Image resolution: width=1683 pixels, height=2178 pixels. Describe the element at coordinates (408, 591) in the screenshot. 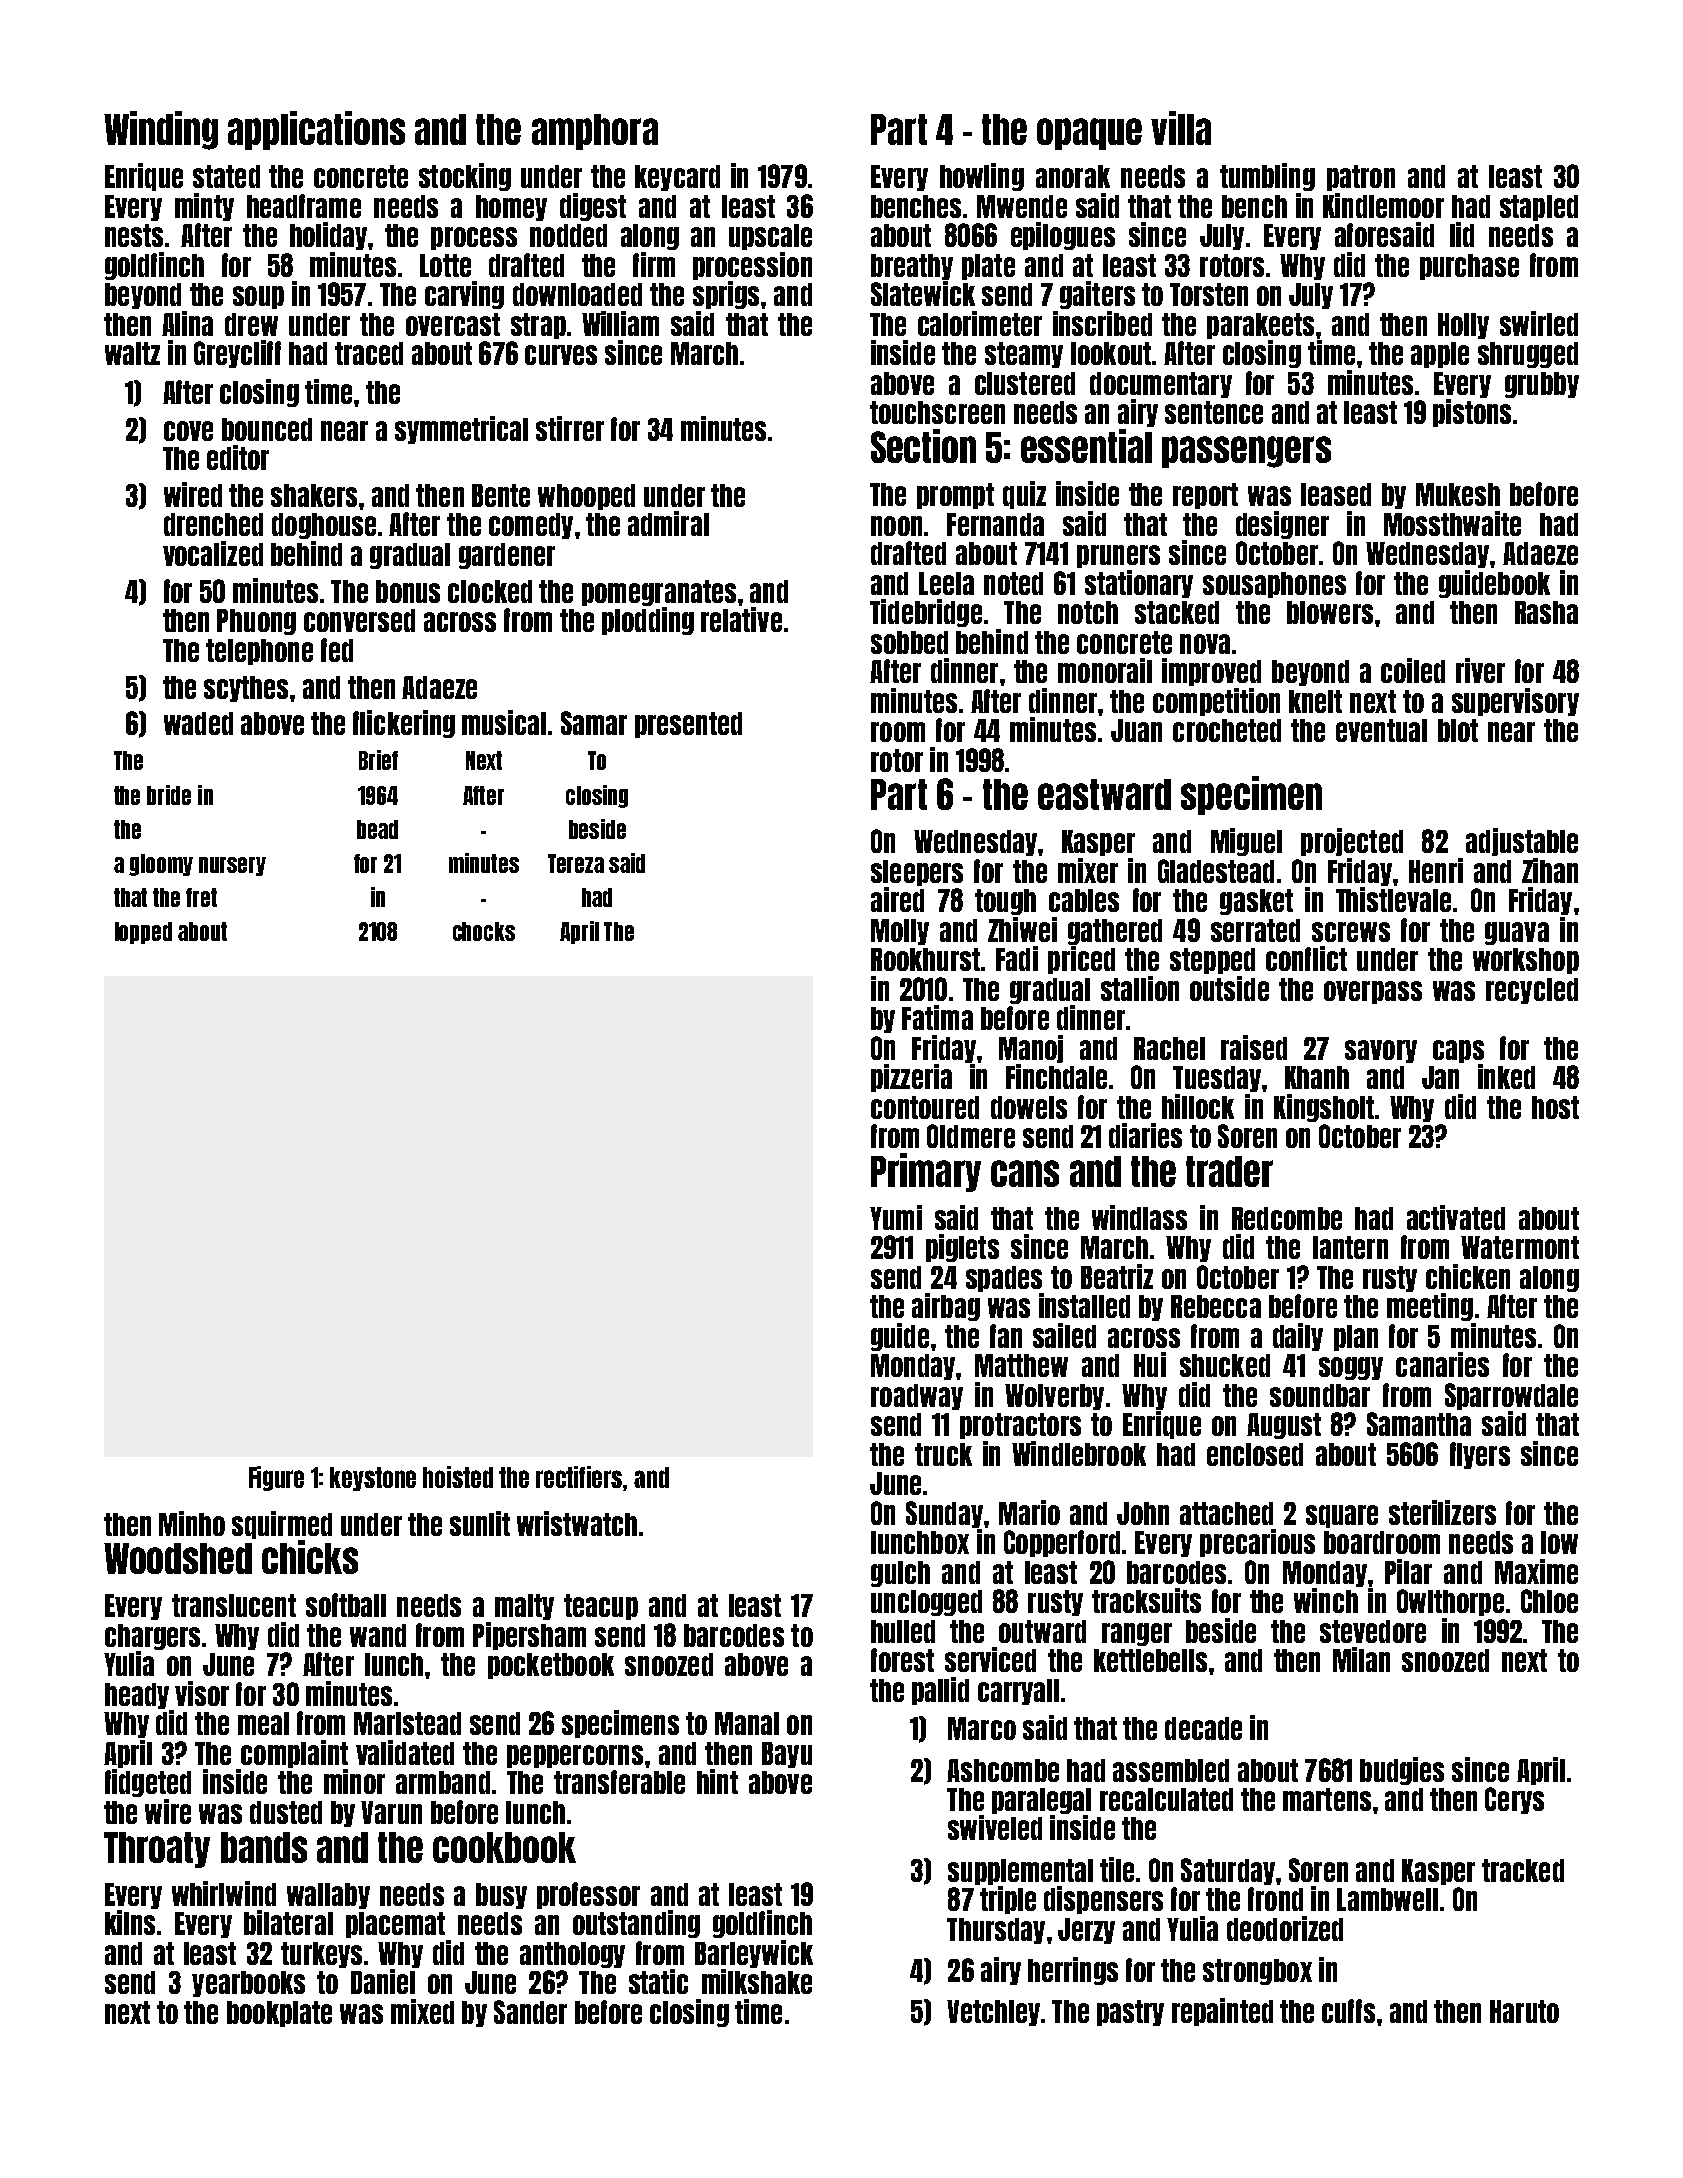

I see `bonus` at that location.
